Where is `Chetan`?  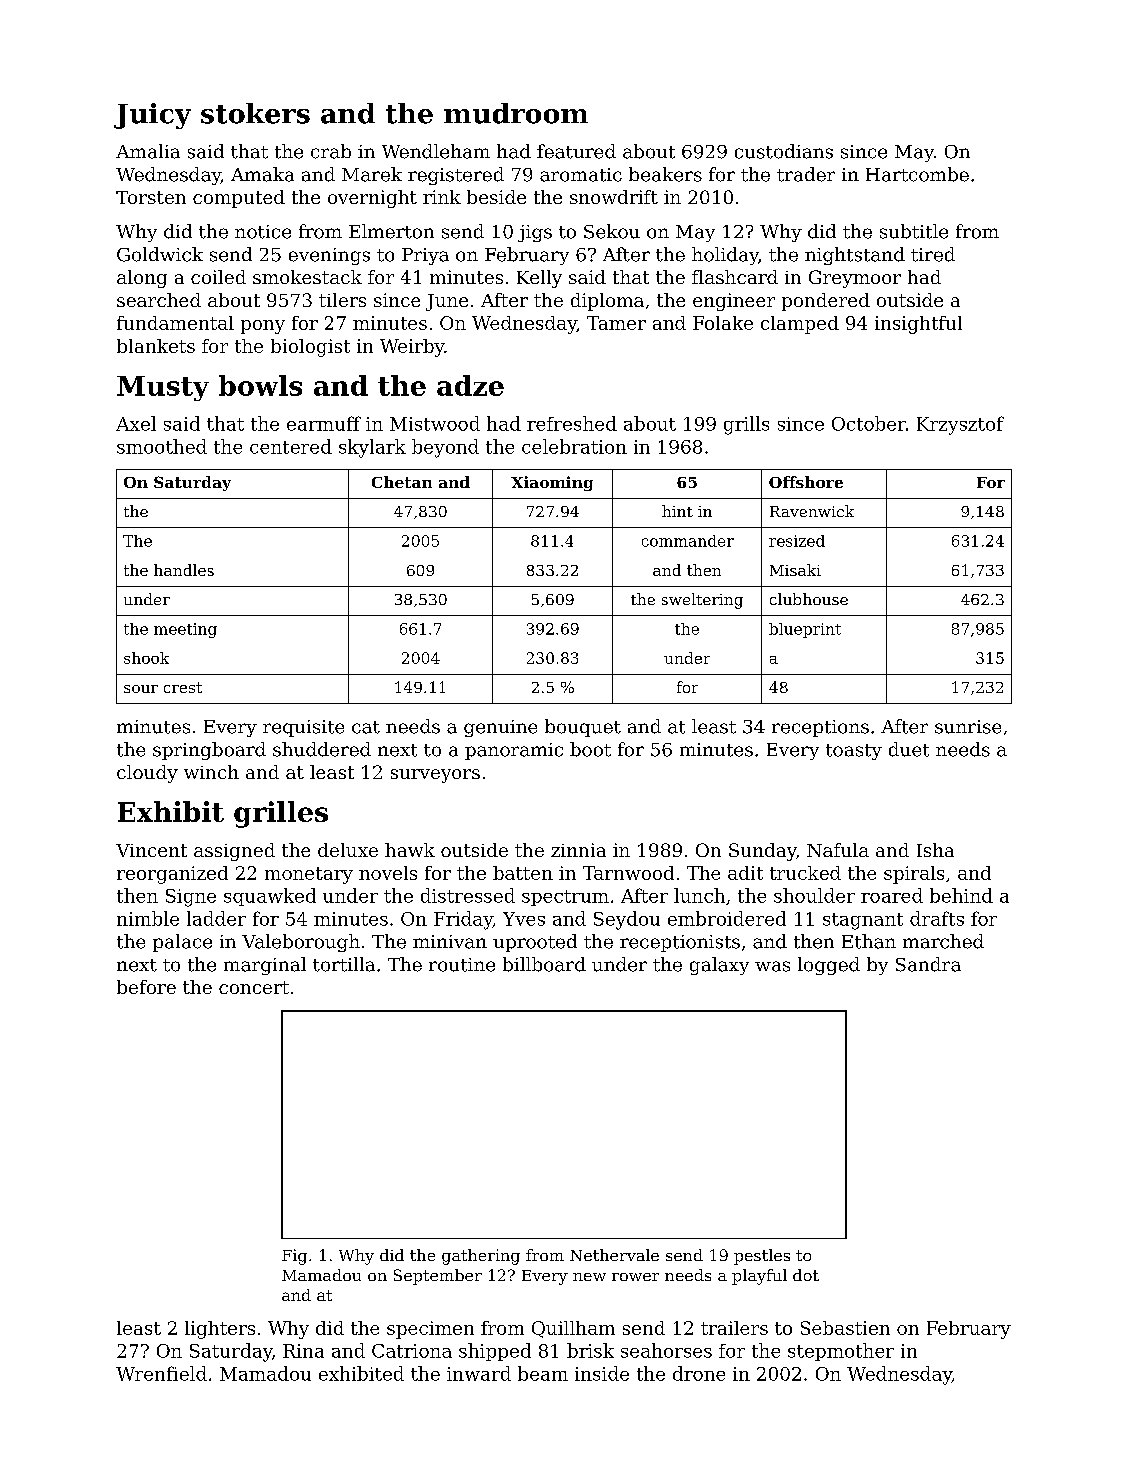 Chetan is located at coordinates (402, 482).
